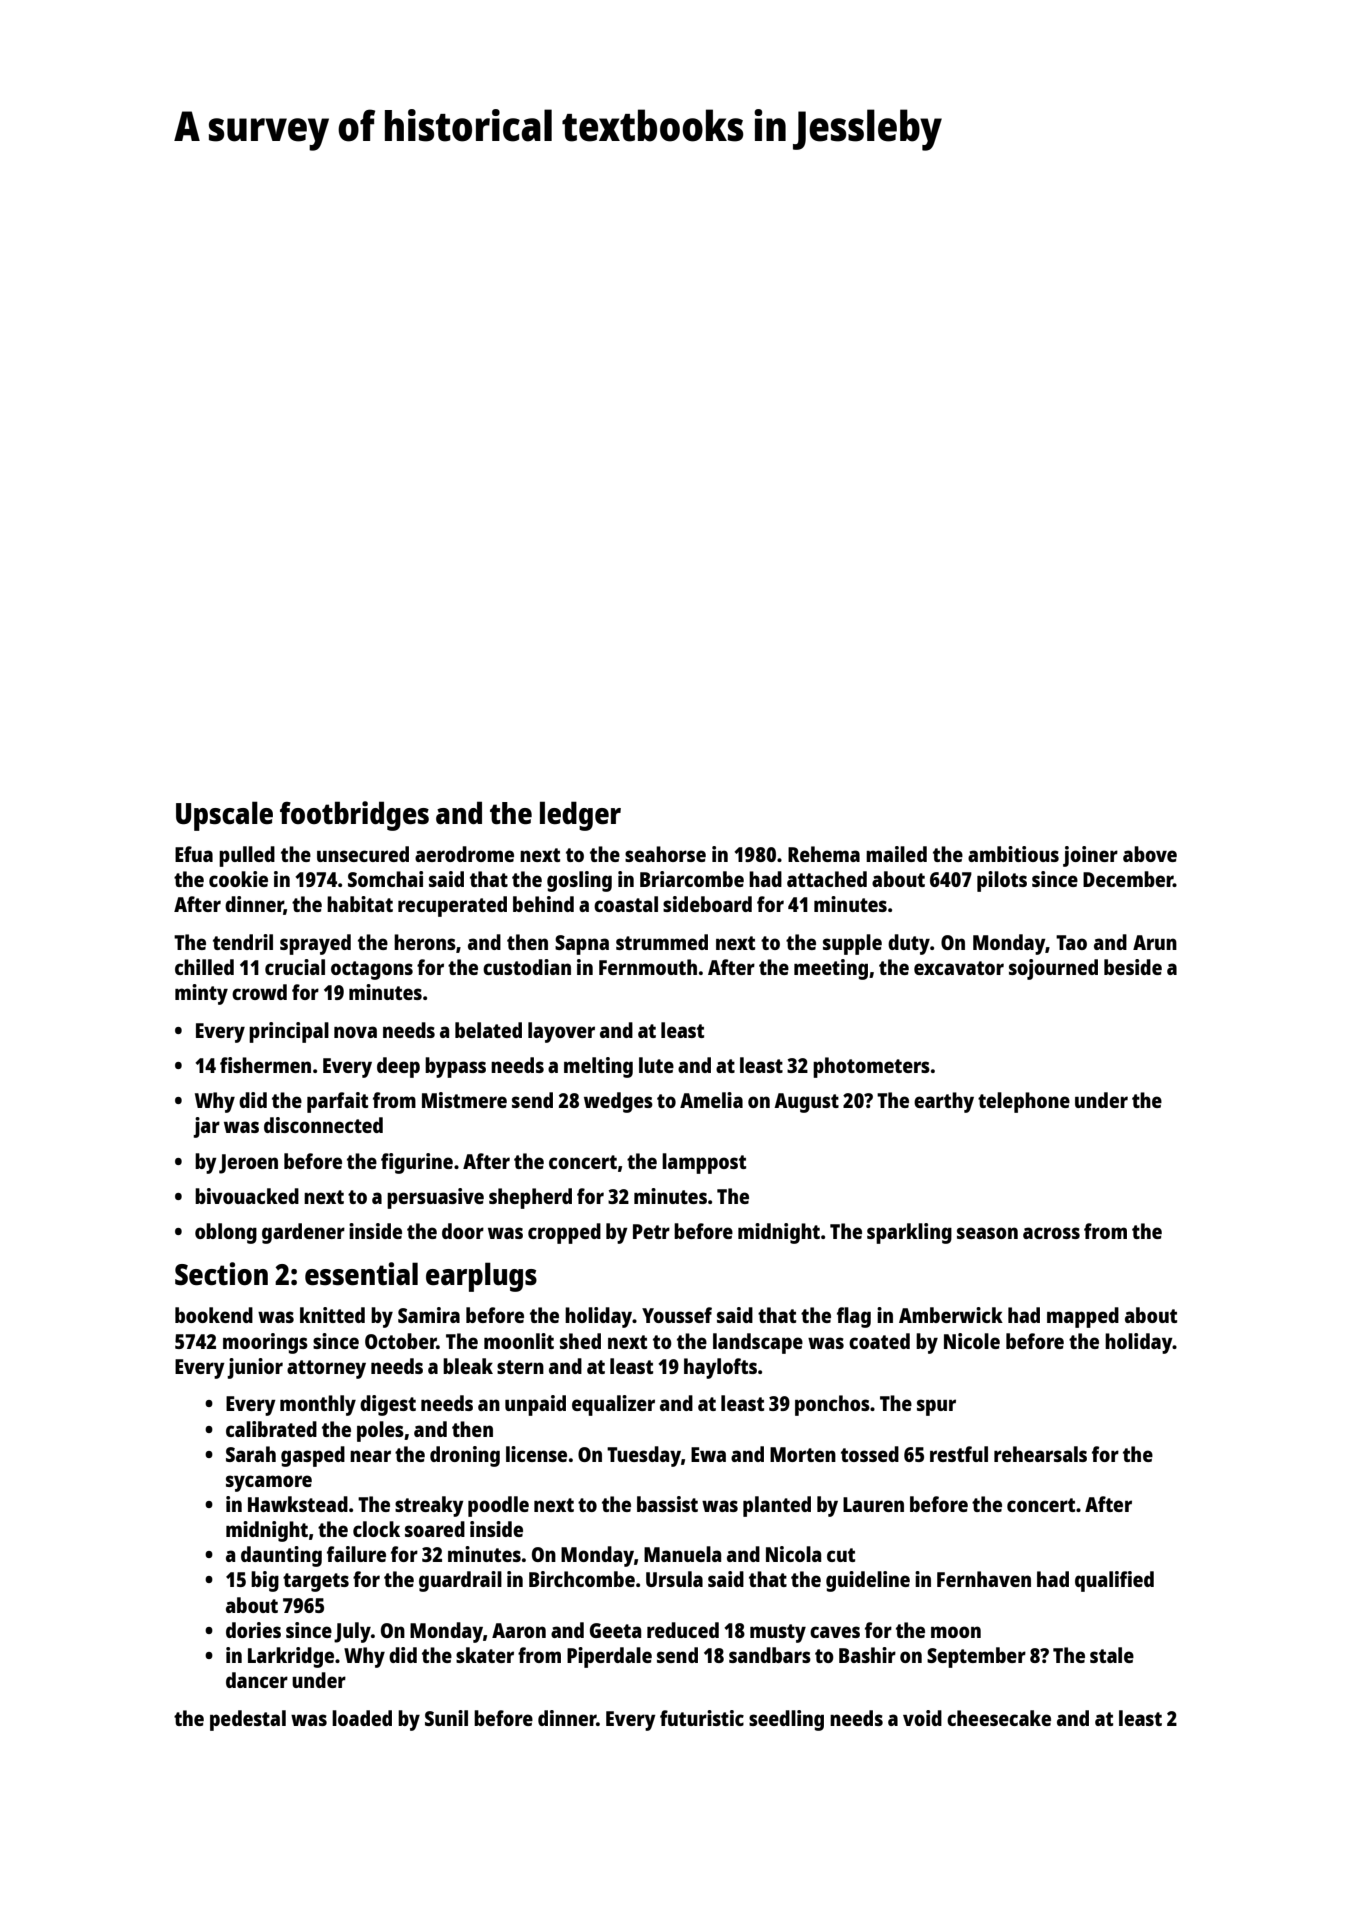 This image has width=1352, height=1913. Describe the element at coordinates (248, 1720) in the image. I see `pedestal` at that location.
